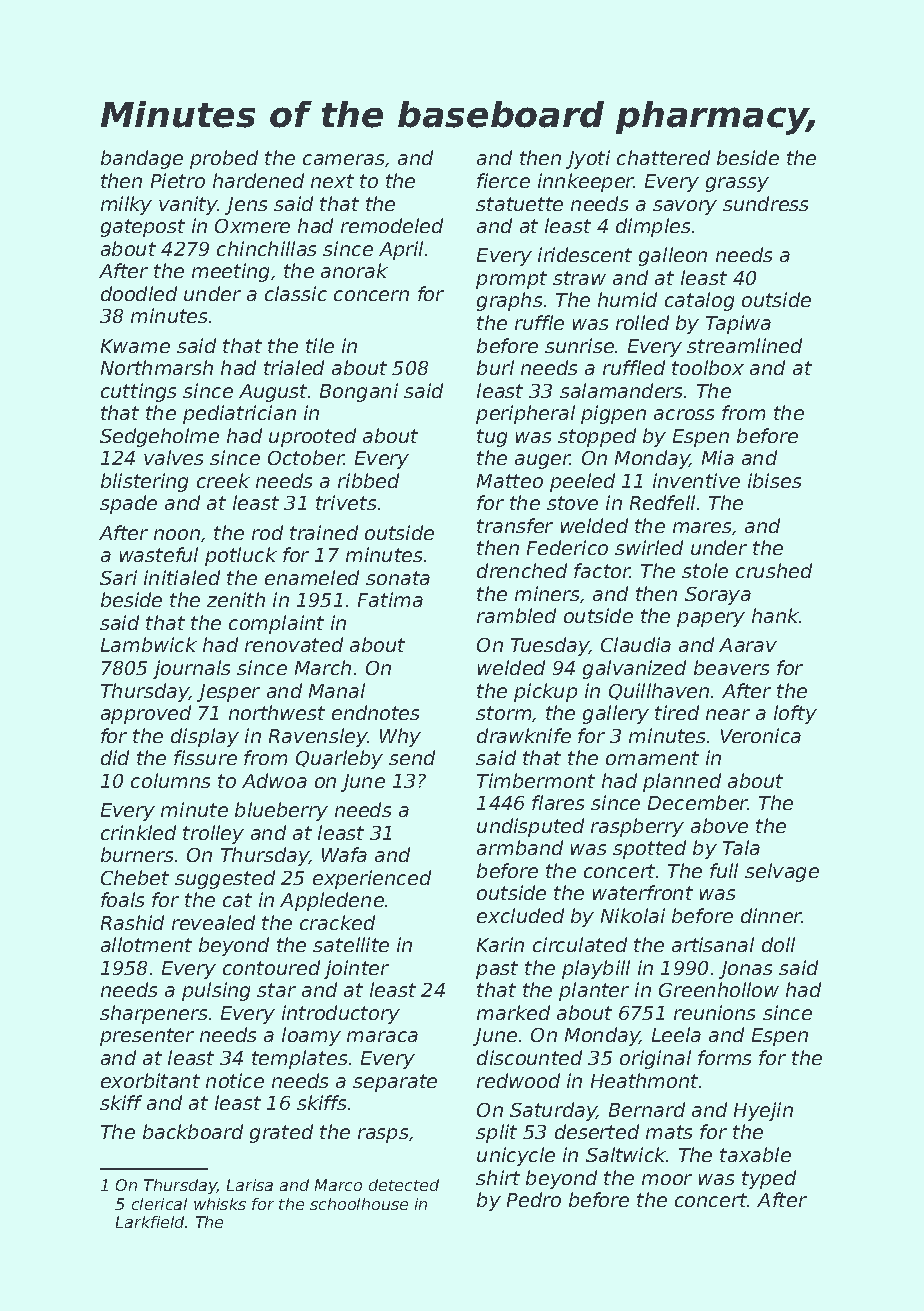 This image has width=924, height=1311. What do you see at coordinates (142, 159) in the image?
I see `bandage` at bounding box center [142, 159].
